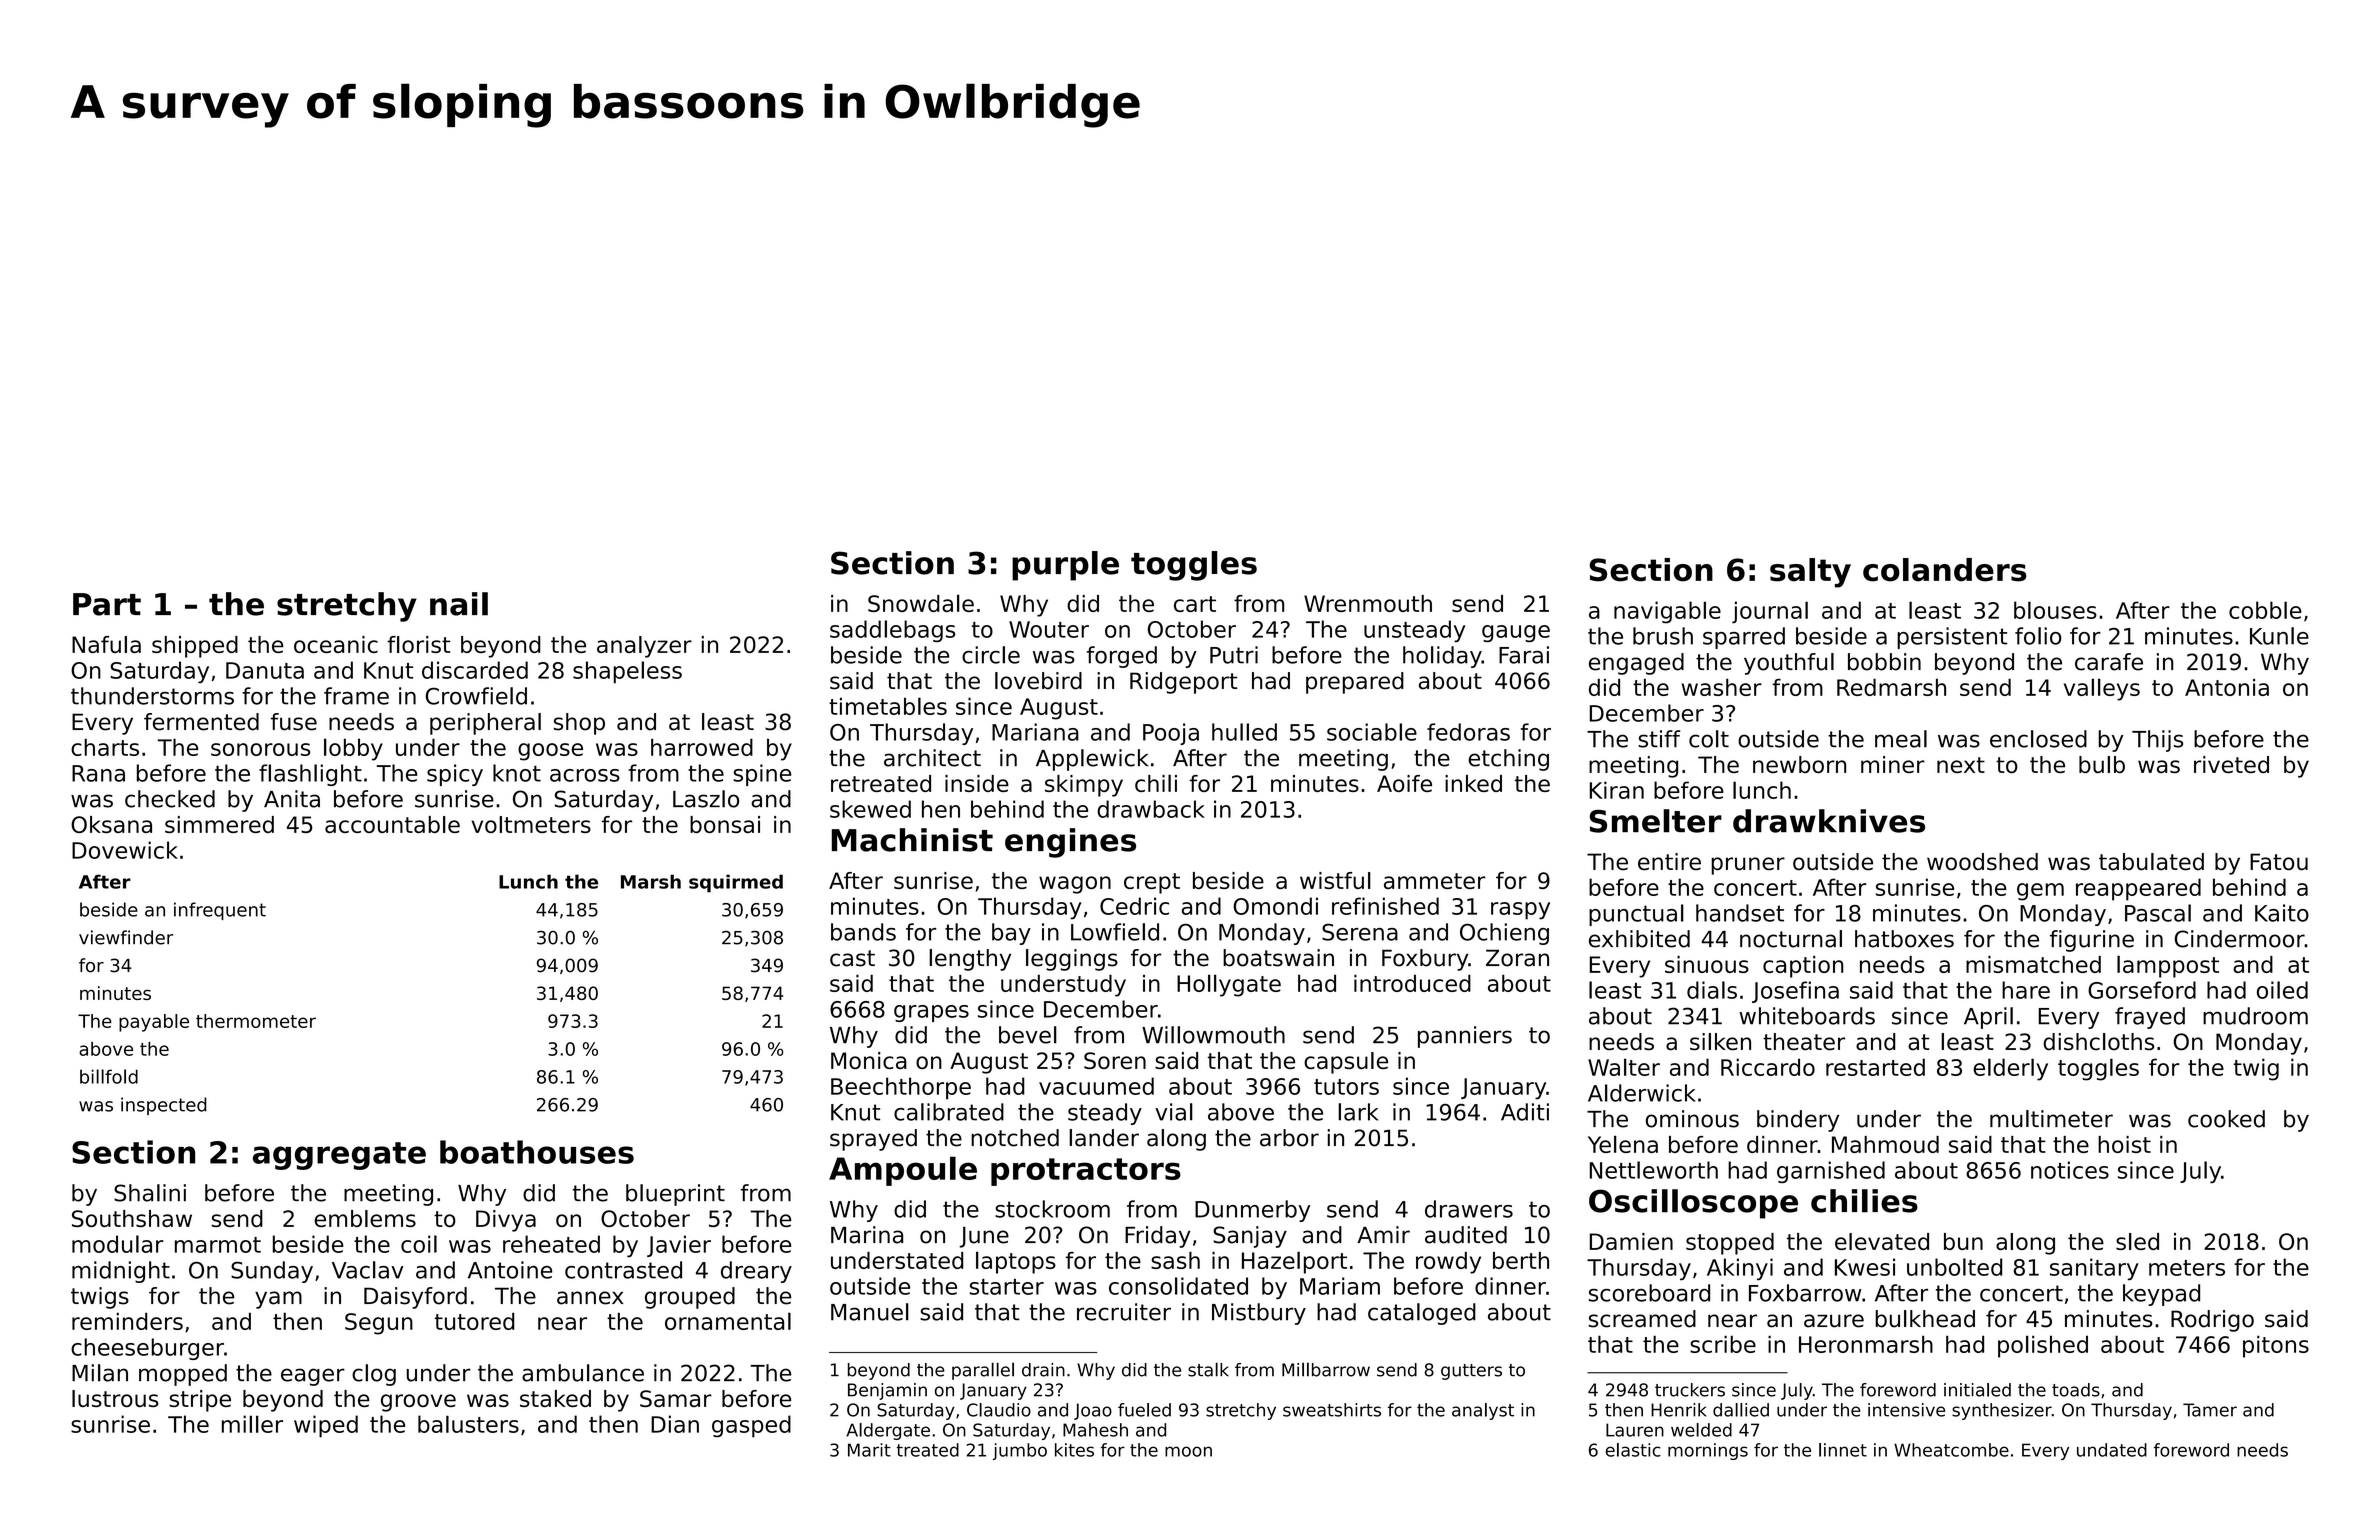 This screenshot has width=2380, height=1540. What do you see at coordinates (1151, 809) in the screenshot?
I see `drawback` at bounding box center [1151, 809].
